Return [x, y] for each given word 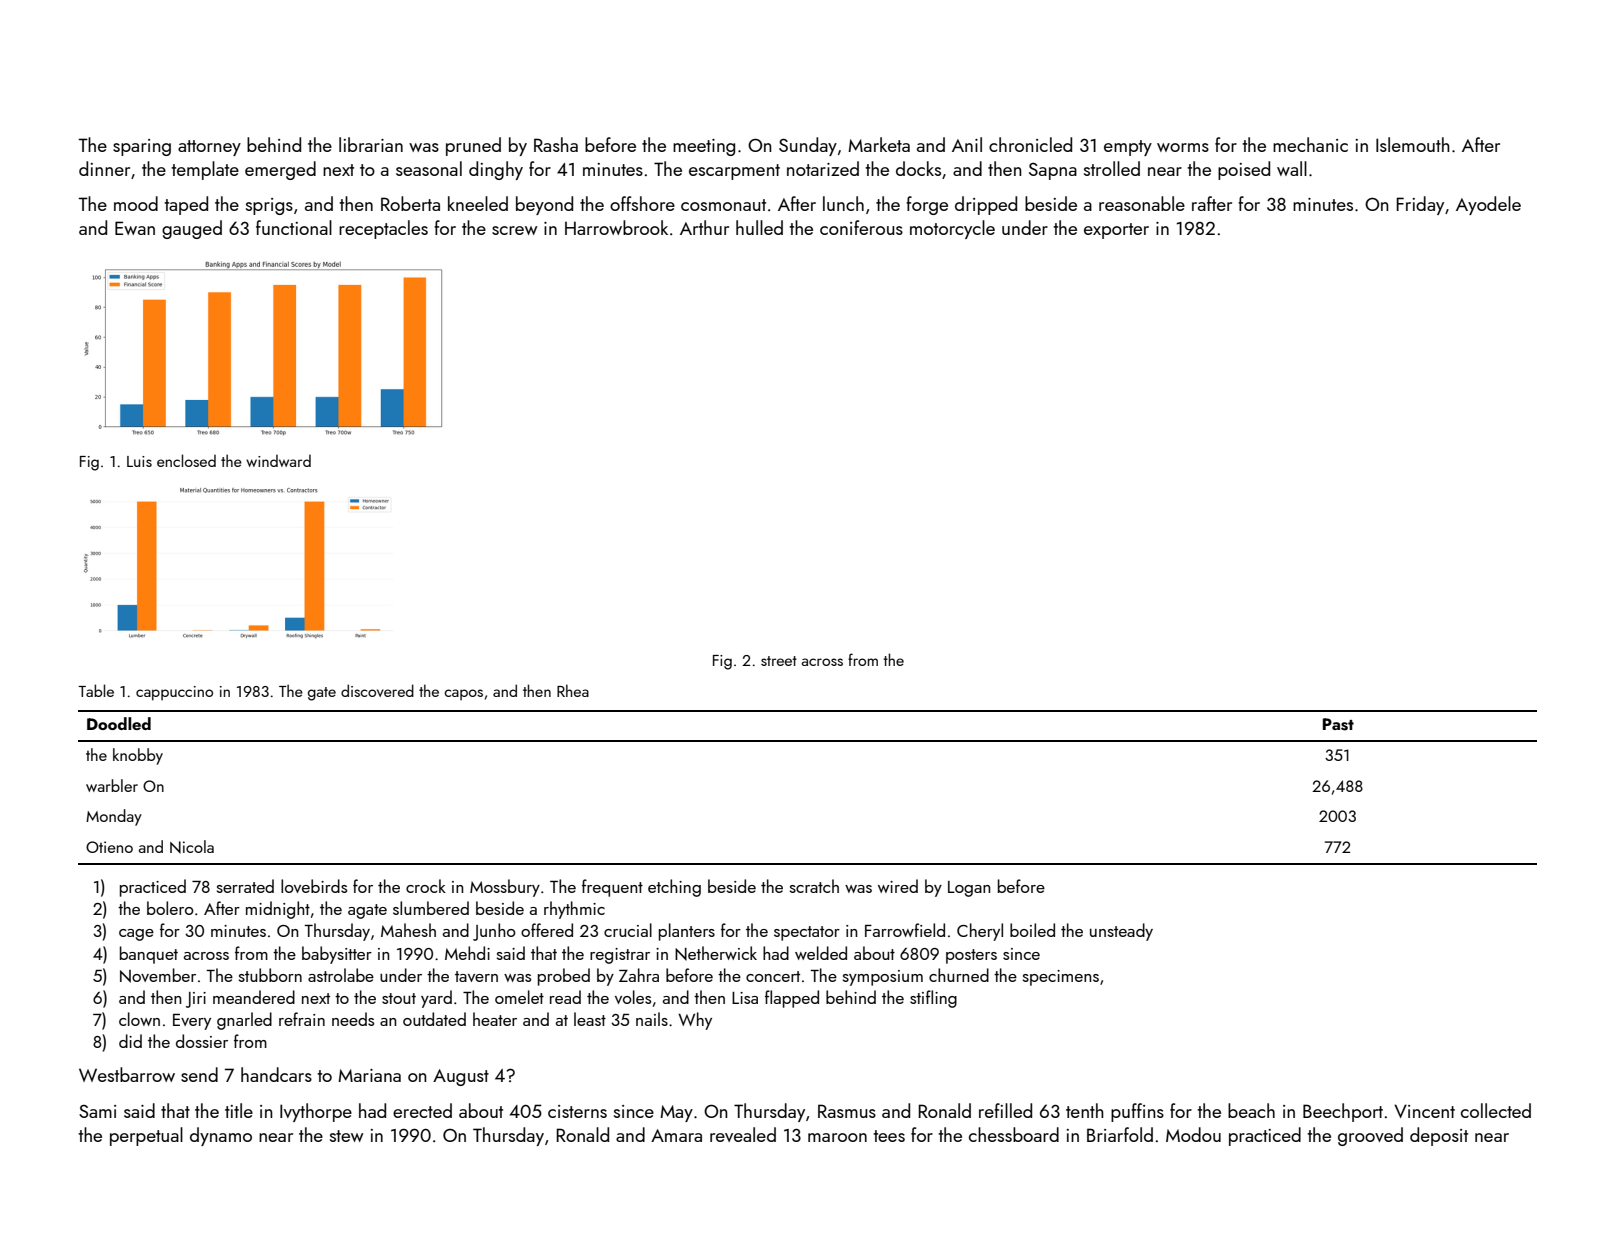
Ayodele [1488, 205]
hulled [759, 227]
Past [1338, 724]
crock [426, 886]
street [779, 661]
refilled [1005, 1110]
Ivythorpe [316, 1112]
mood [136, 203]
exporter [1116, 231]
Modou [1193, 1134]
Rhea [573, 690]
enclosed [186, 460]
